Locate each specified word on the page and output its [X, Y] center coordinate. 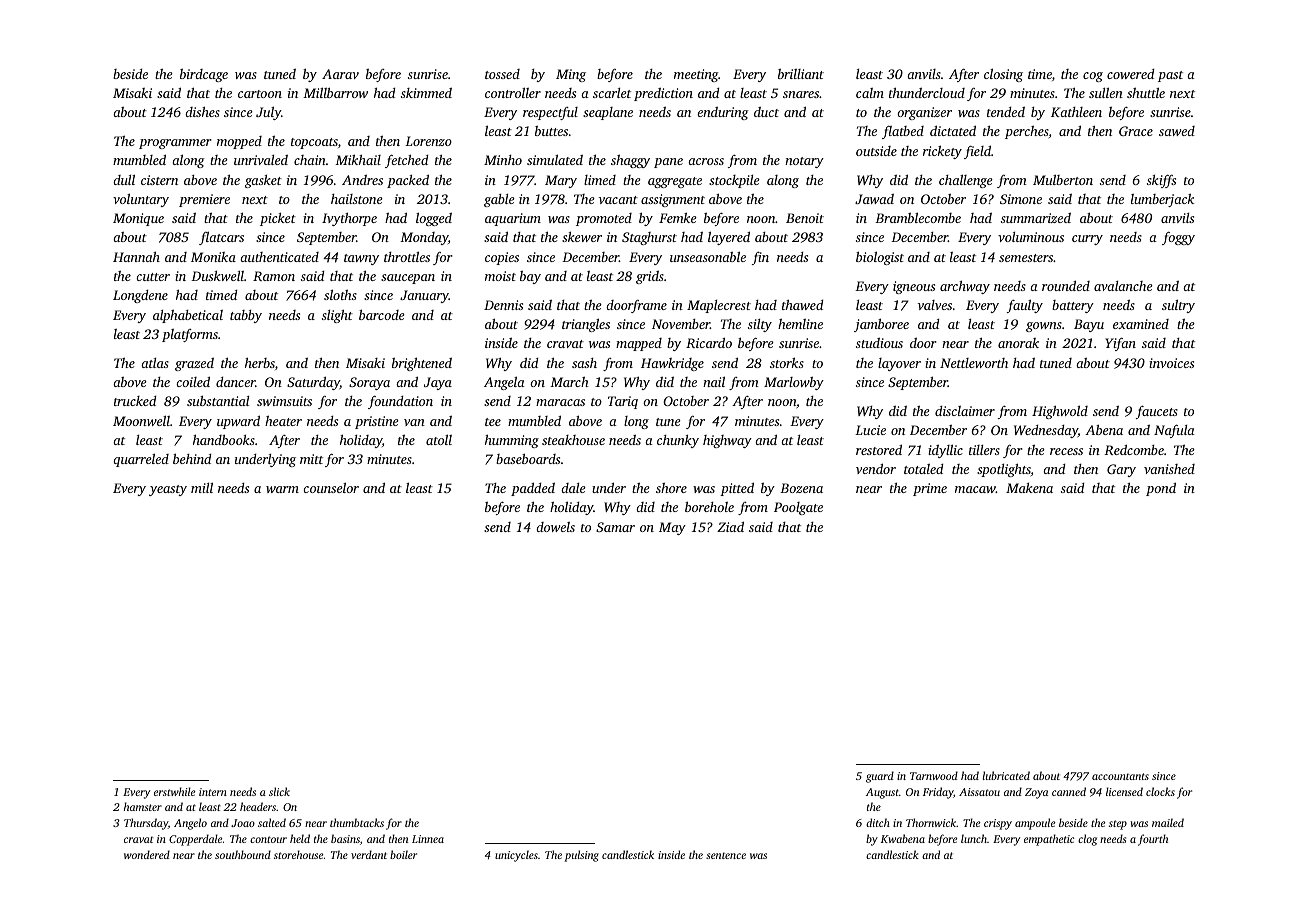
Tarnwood [934, 775]
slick [279, 791]
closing [1003, 75]
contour [268, 839]
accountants [1120, 776]
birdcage [204, 75]
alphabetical [188, 316]
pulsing [581, 856]
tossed [502, 74]
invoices [1171, 363]
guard [880, 777]
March [569, 381]
